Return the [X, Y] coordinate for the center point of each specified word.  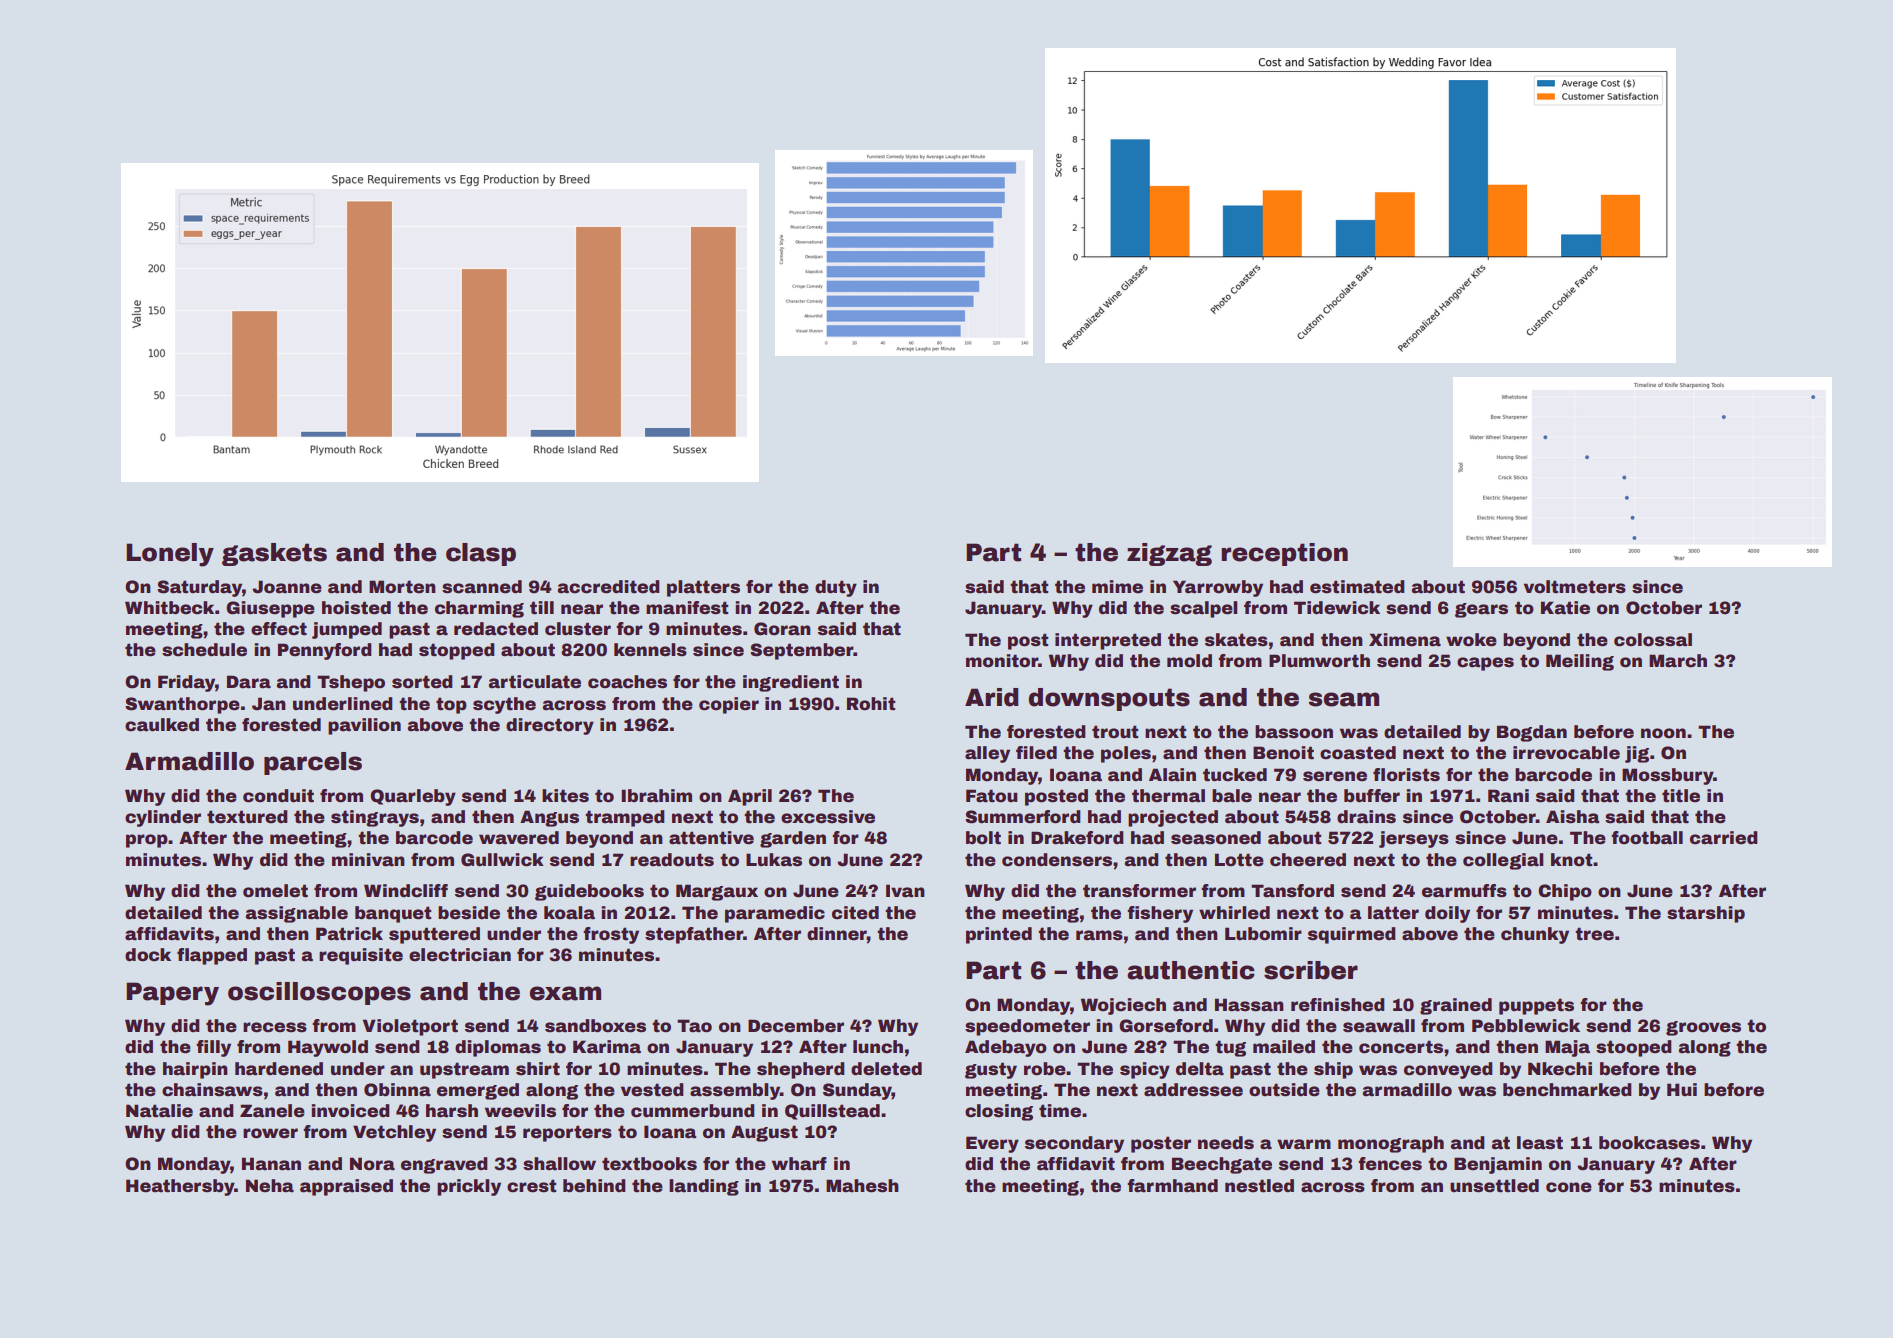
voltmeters [1575, 587]
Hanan [271, 1164]
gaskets [274, 554]
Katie [1565, 608]
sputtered [434, 935]
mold [1189, 661]
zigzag [1169, 554]
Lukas [774, 860]
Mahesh [862, 1186]
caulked [162, 725]
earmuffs [1464, 891]
